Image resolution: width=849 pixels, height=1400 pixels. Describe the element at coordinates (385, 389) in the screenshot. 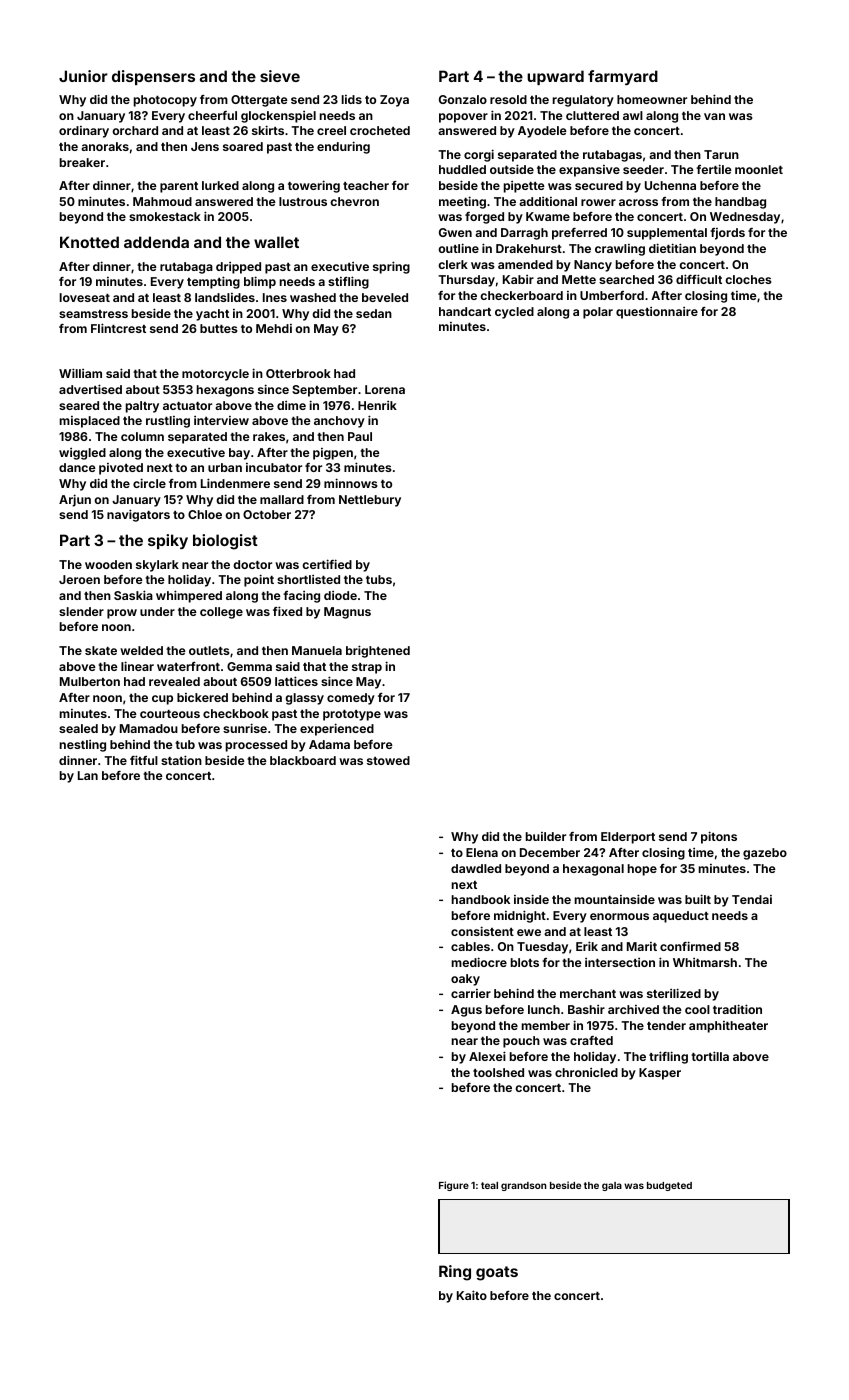

I see `Lorena` at that location.
